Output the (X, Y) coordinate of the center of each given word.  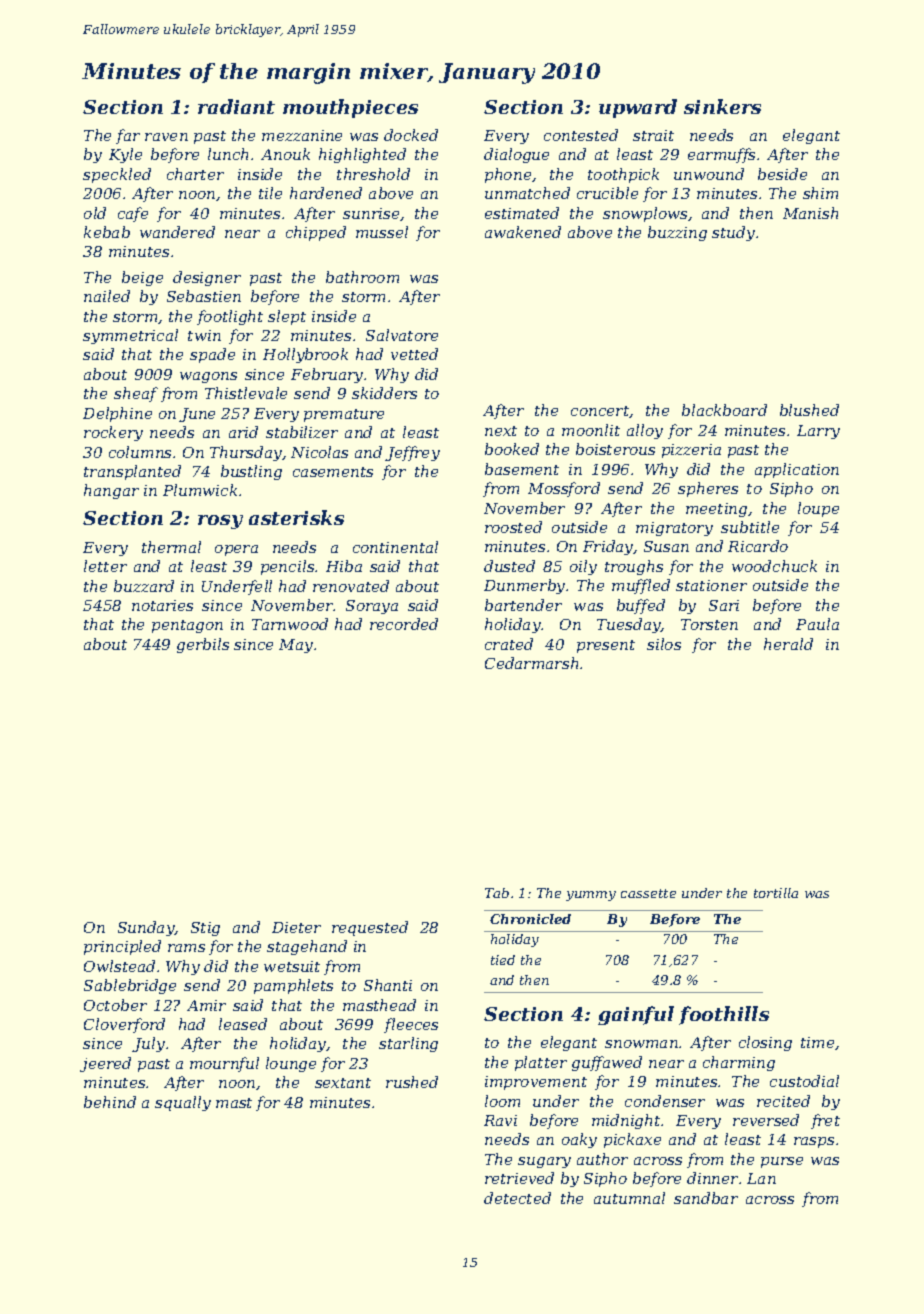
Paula (817, 624)
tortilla (776, 893)
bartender (523, 605)
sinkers (722, 106)
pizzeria (691, 451)
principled (122, 947)
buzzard (144, 586)
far (128, 136)
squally (183, 1103)
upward (638, 108)
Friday (608, 547)
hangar (111, 491)
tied (503, 960)
